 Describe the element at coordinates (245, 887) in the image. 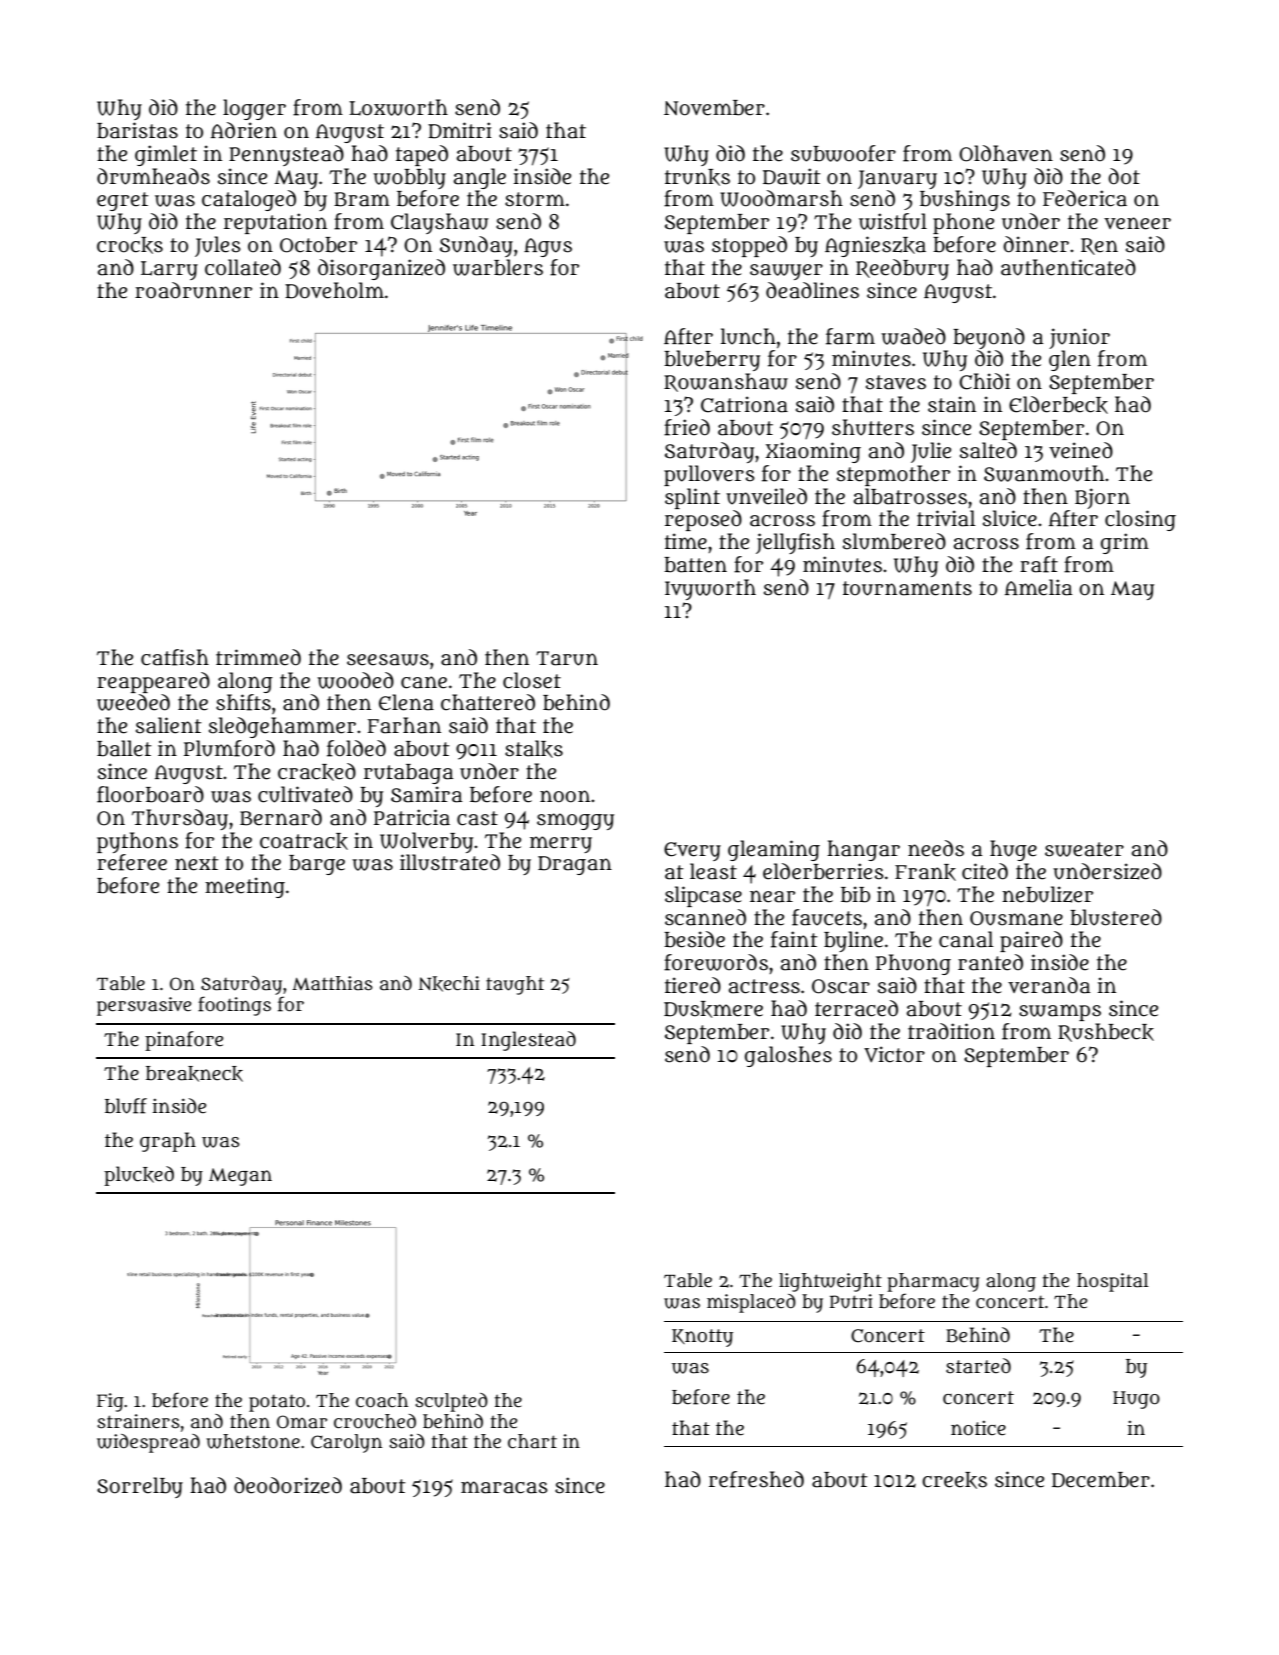

I see `meeting` at that location.
